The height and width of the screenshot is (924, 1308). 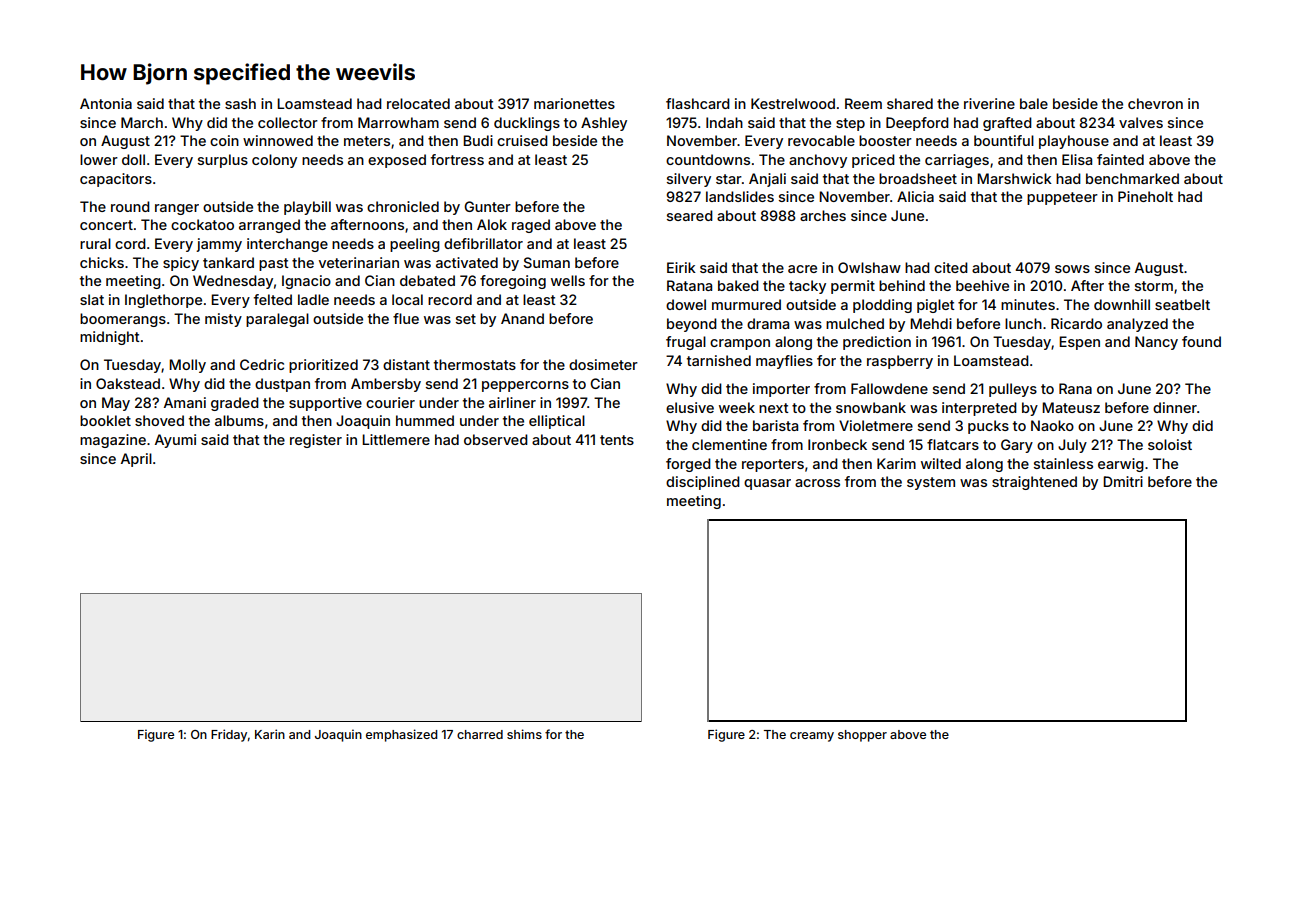 What do you see at coordinates (1145, 196) in the screenshot?
I see `Pineholt` at bounding box center [1145, 196].
